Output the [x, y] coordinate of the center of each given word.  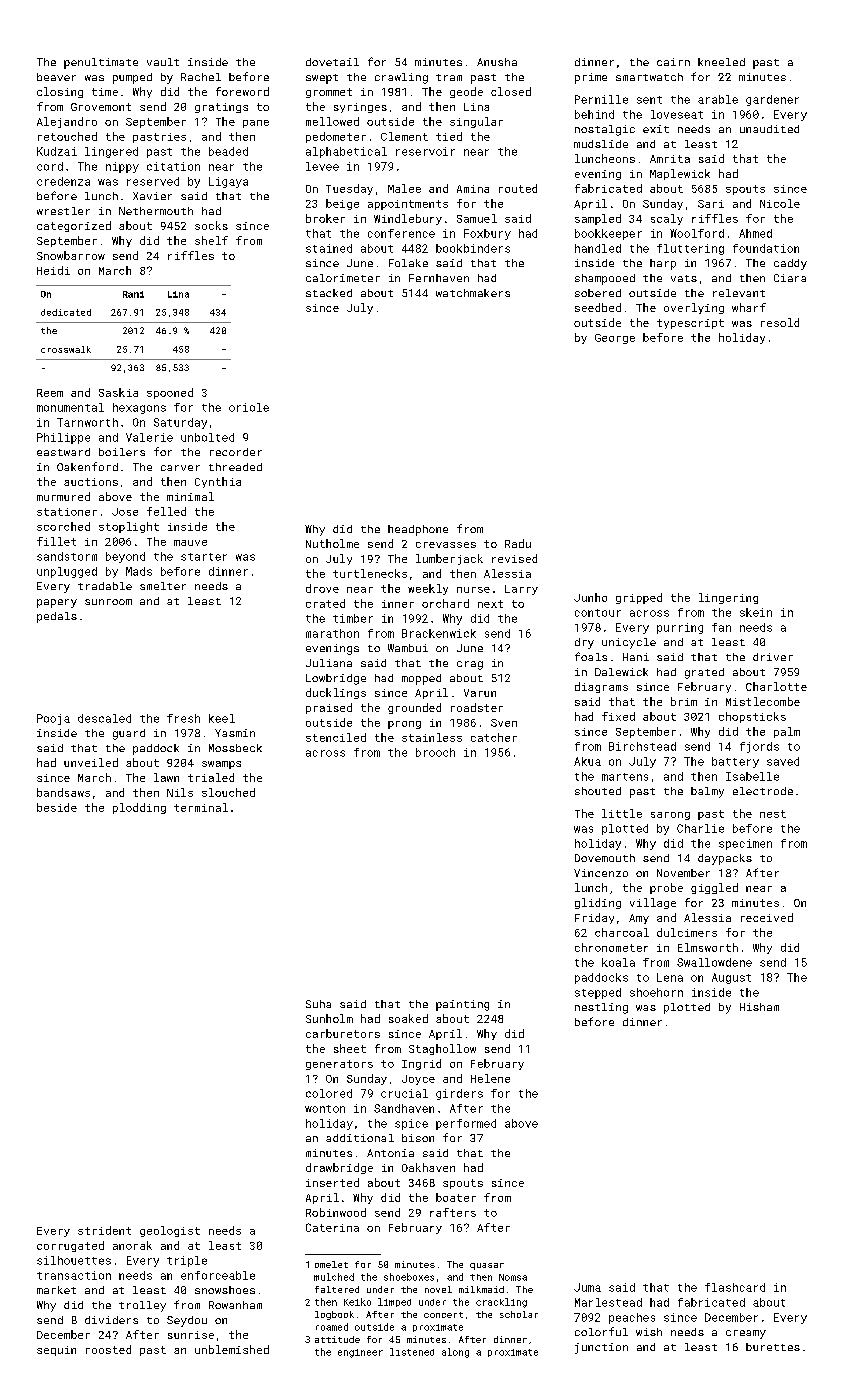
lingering [728, 598]
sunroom [108, 602]
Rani [133, 294]
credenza [63, 181]
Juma [587, 1287]
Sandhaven [404, 1108]
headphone [418, 530]
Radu [518, 543]
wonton [325, 1109]
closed [511, 91]
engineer [360, 1353]
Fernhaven [439, 278]
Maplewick [680, 174]
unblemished [232, 1349]
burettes [773, 1347]
